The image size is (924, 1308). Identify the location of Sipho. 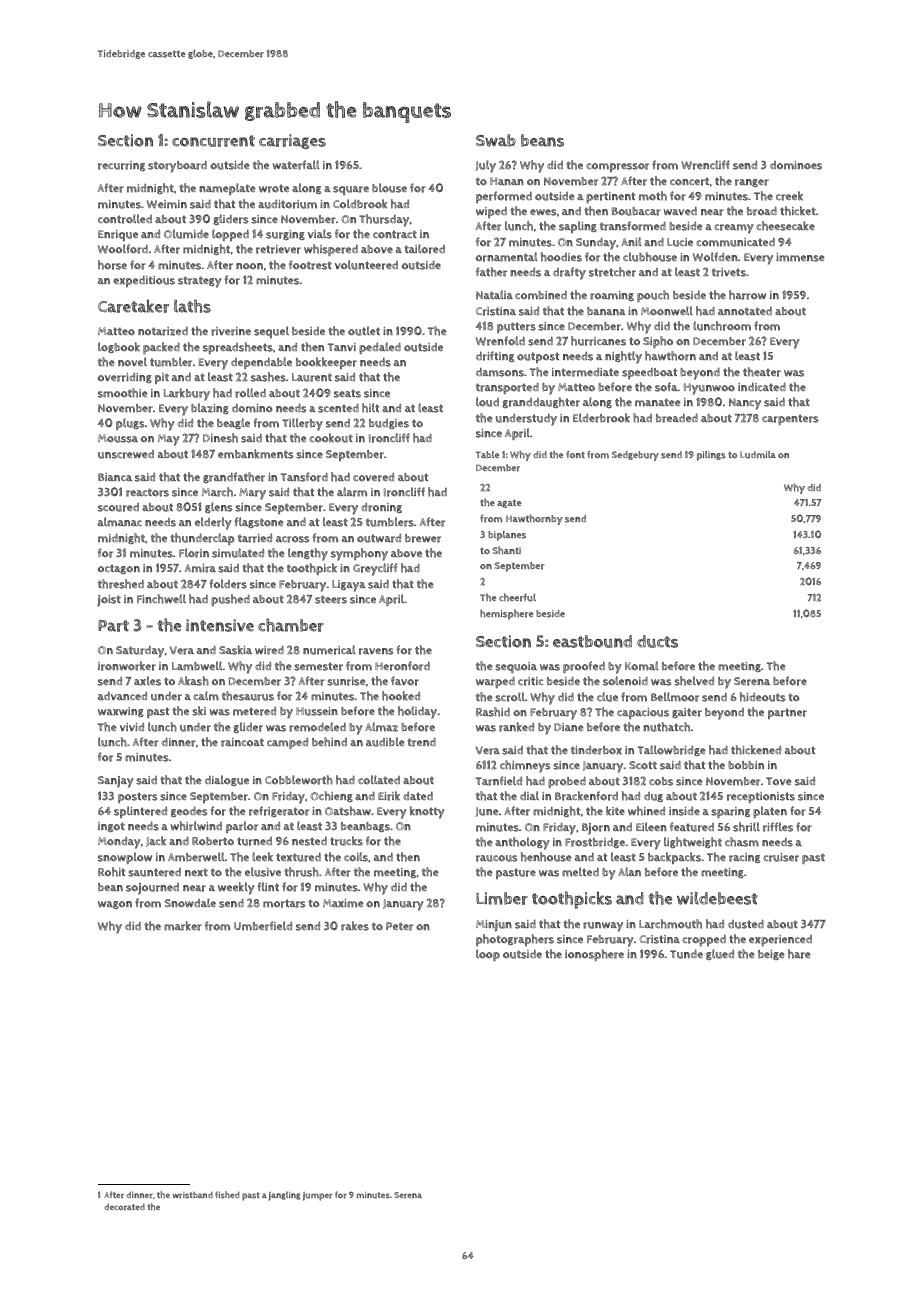
(658, 342).
